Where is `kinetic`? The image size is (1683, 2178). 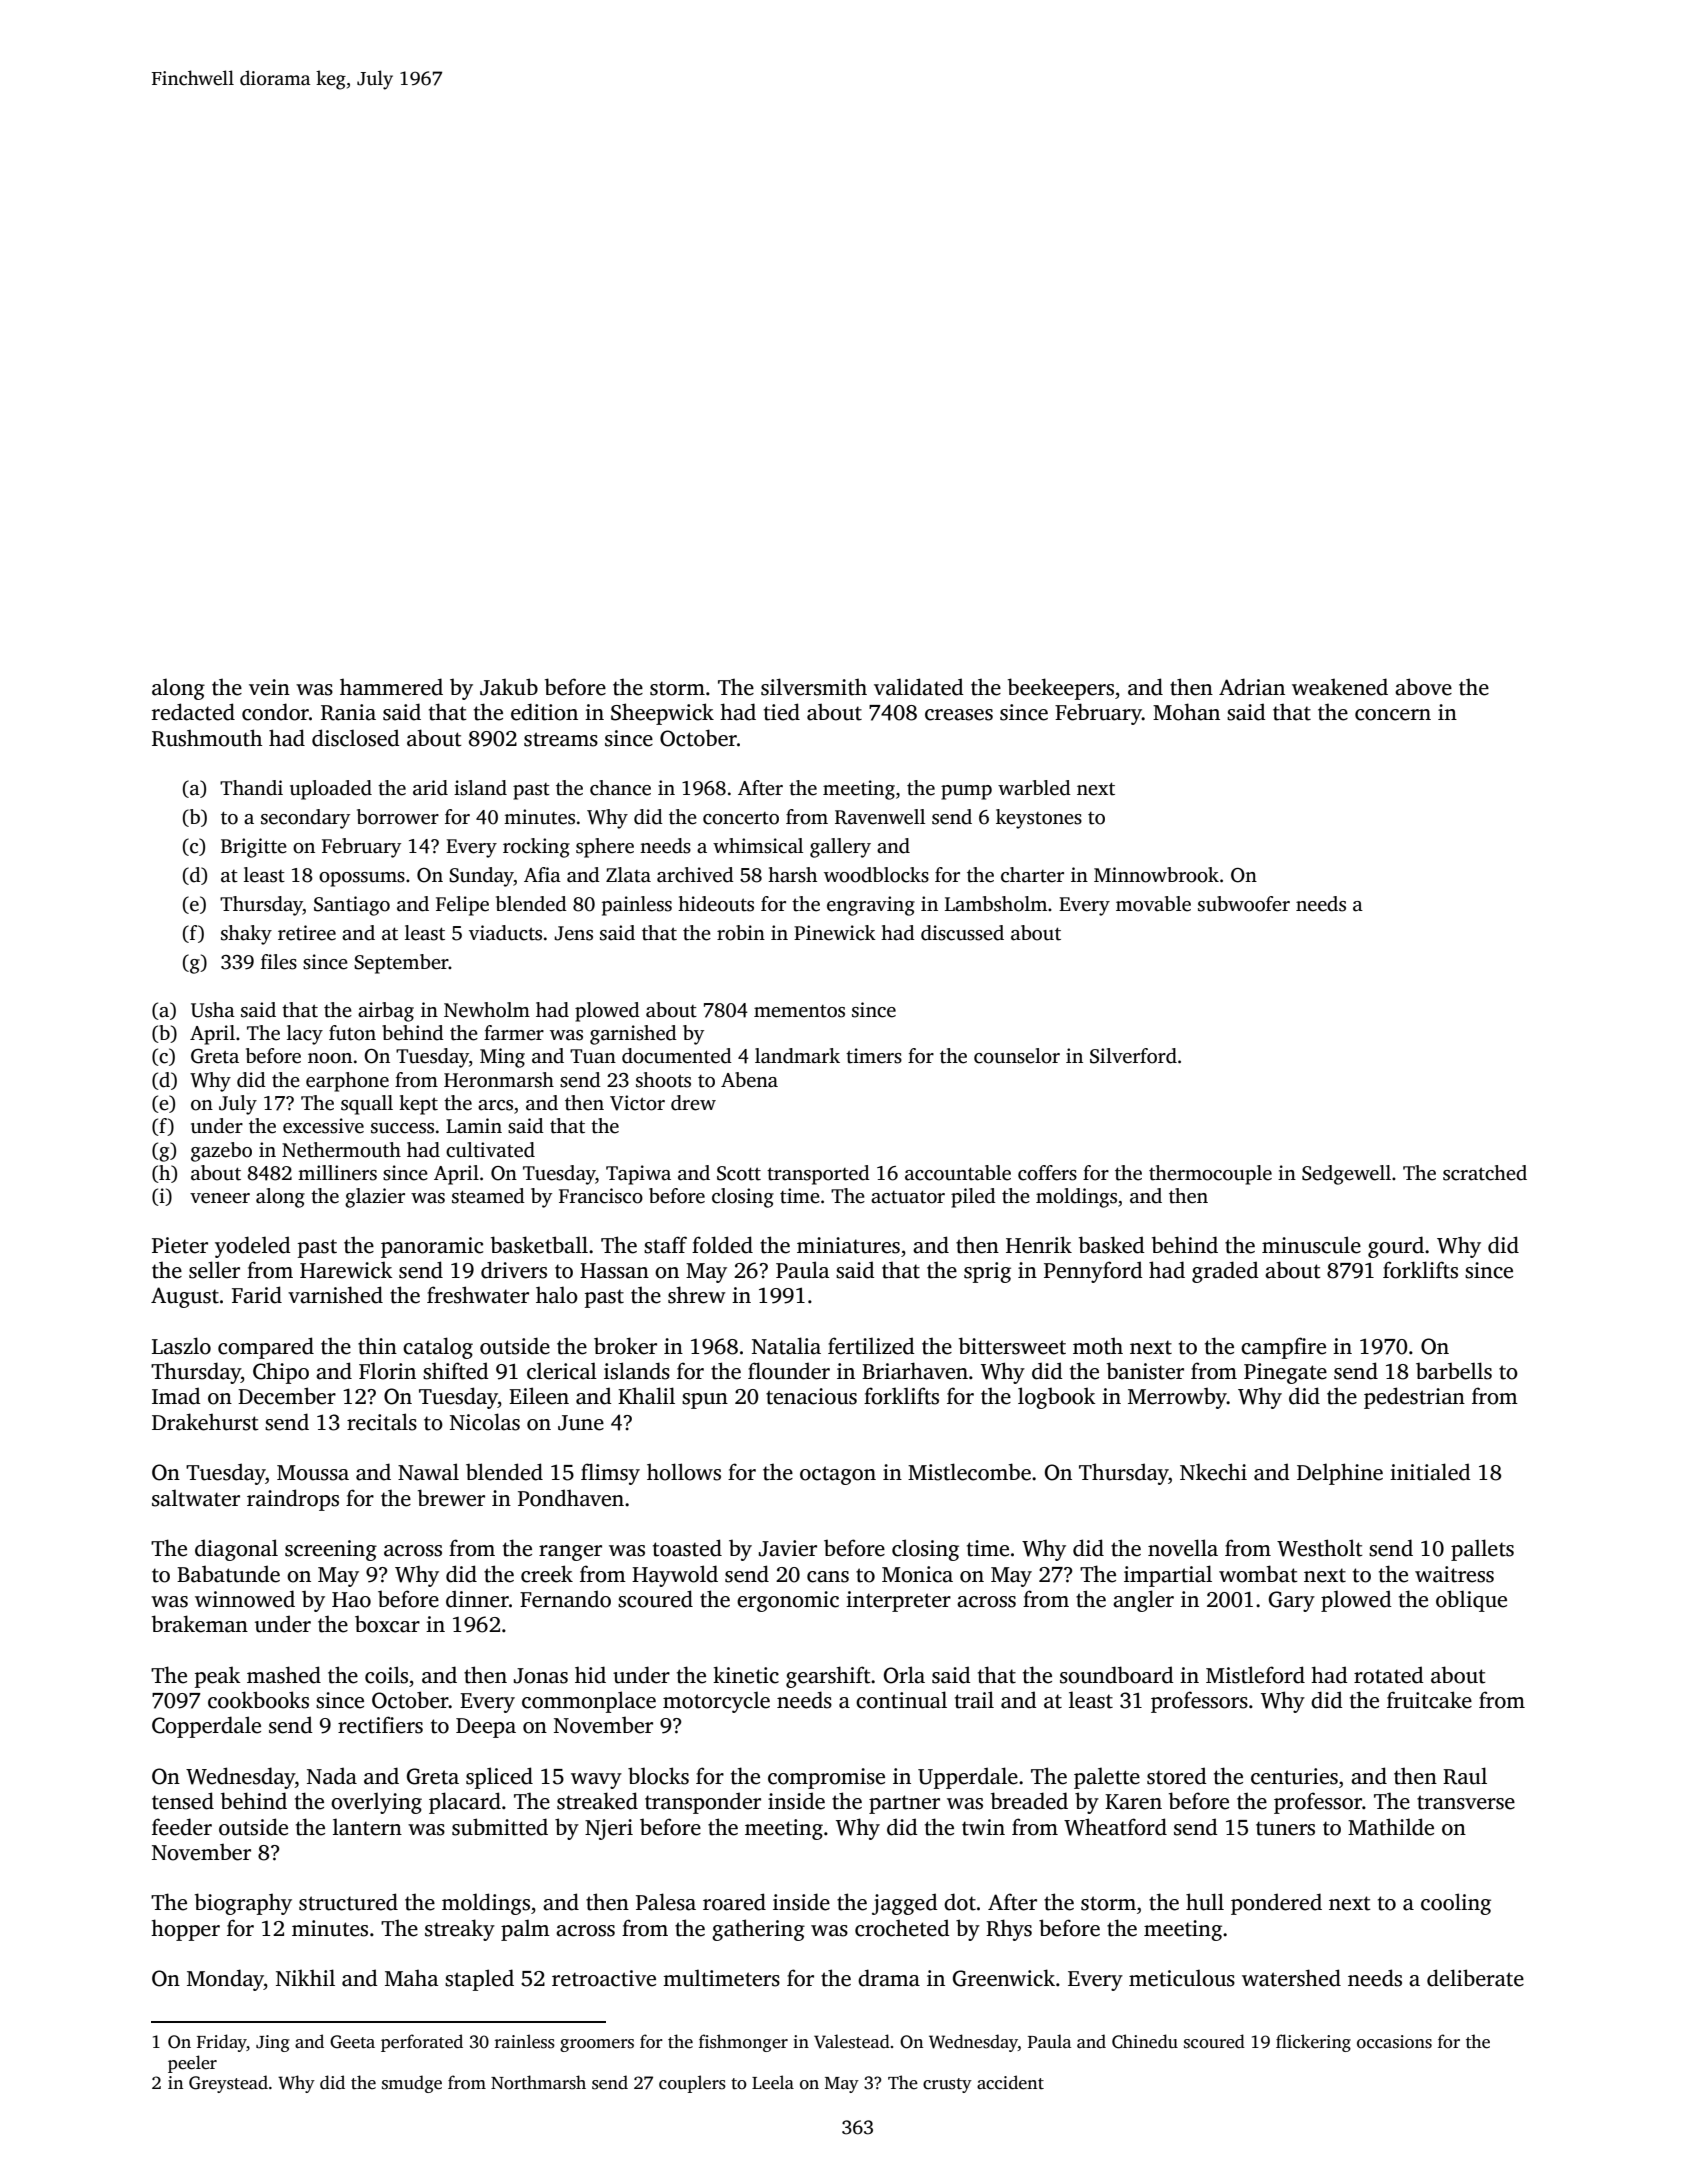
kinetic is located at coordinates (746, 1675).
